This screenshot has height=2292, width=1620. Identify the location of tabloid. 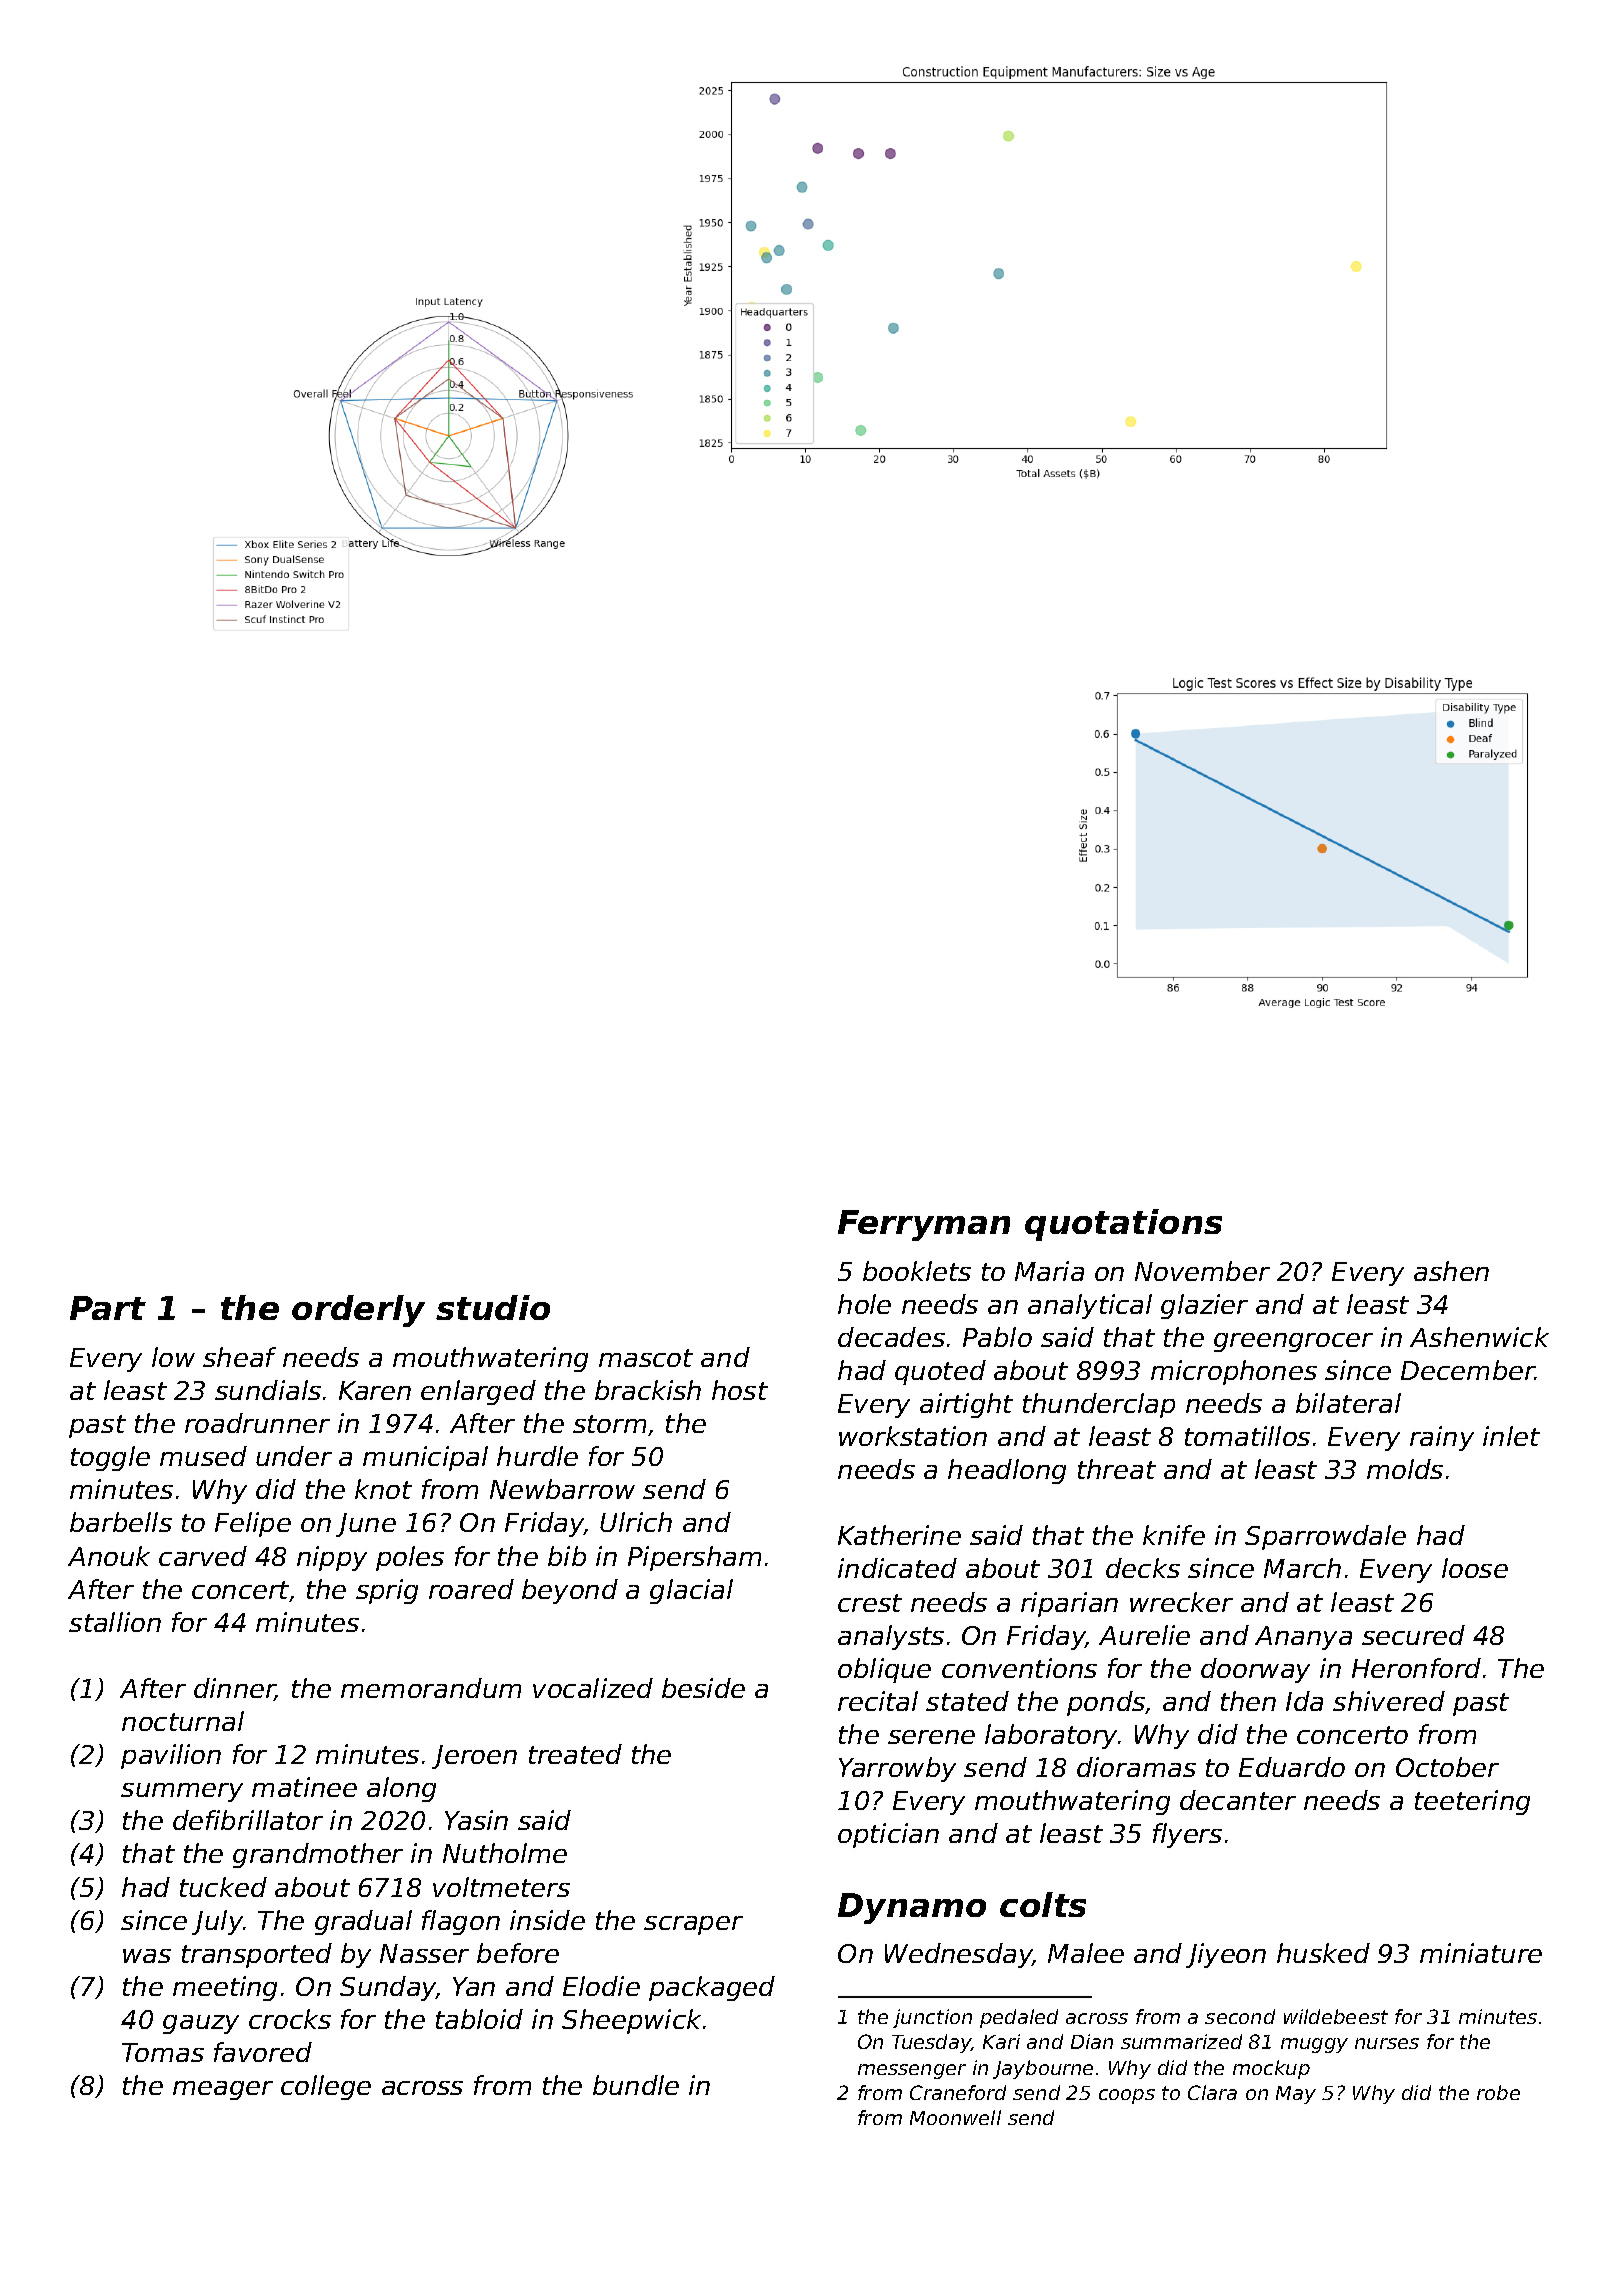
(479, 2019).
